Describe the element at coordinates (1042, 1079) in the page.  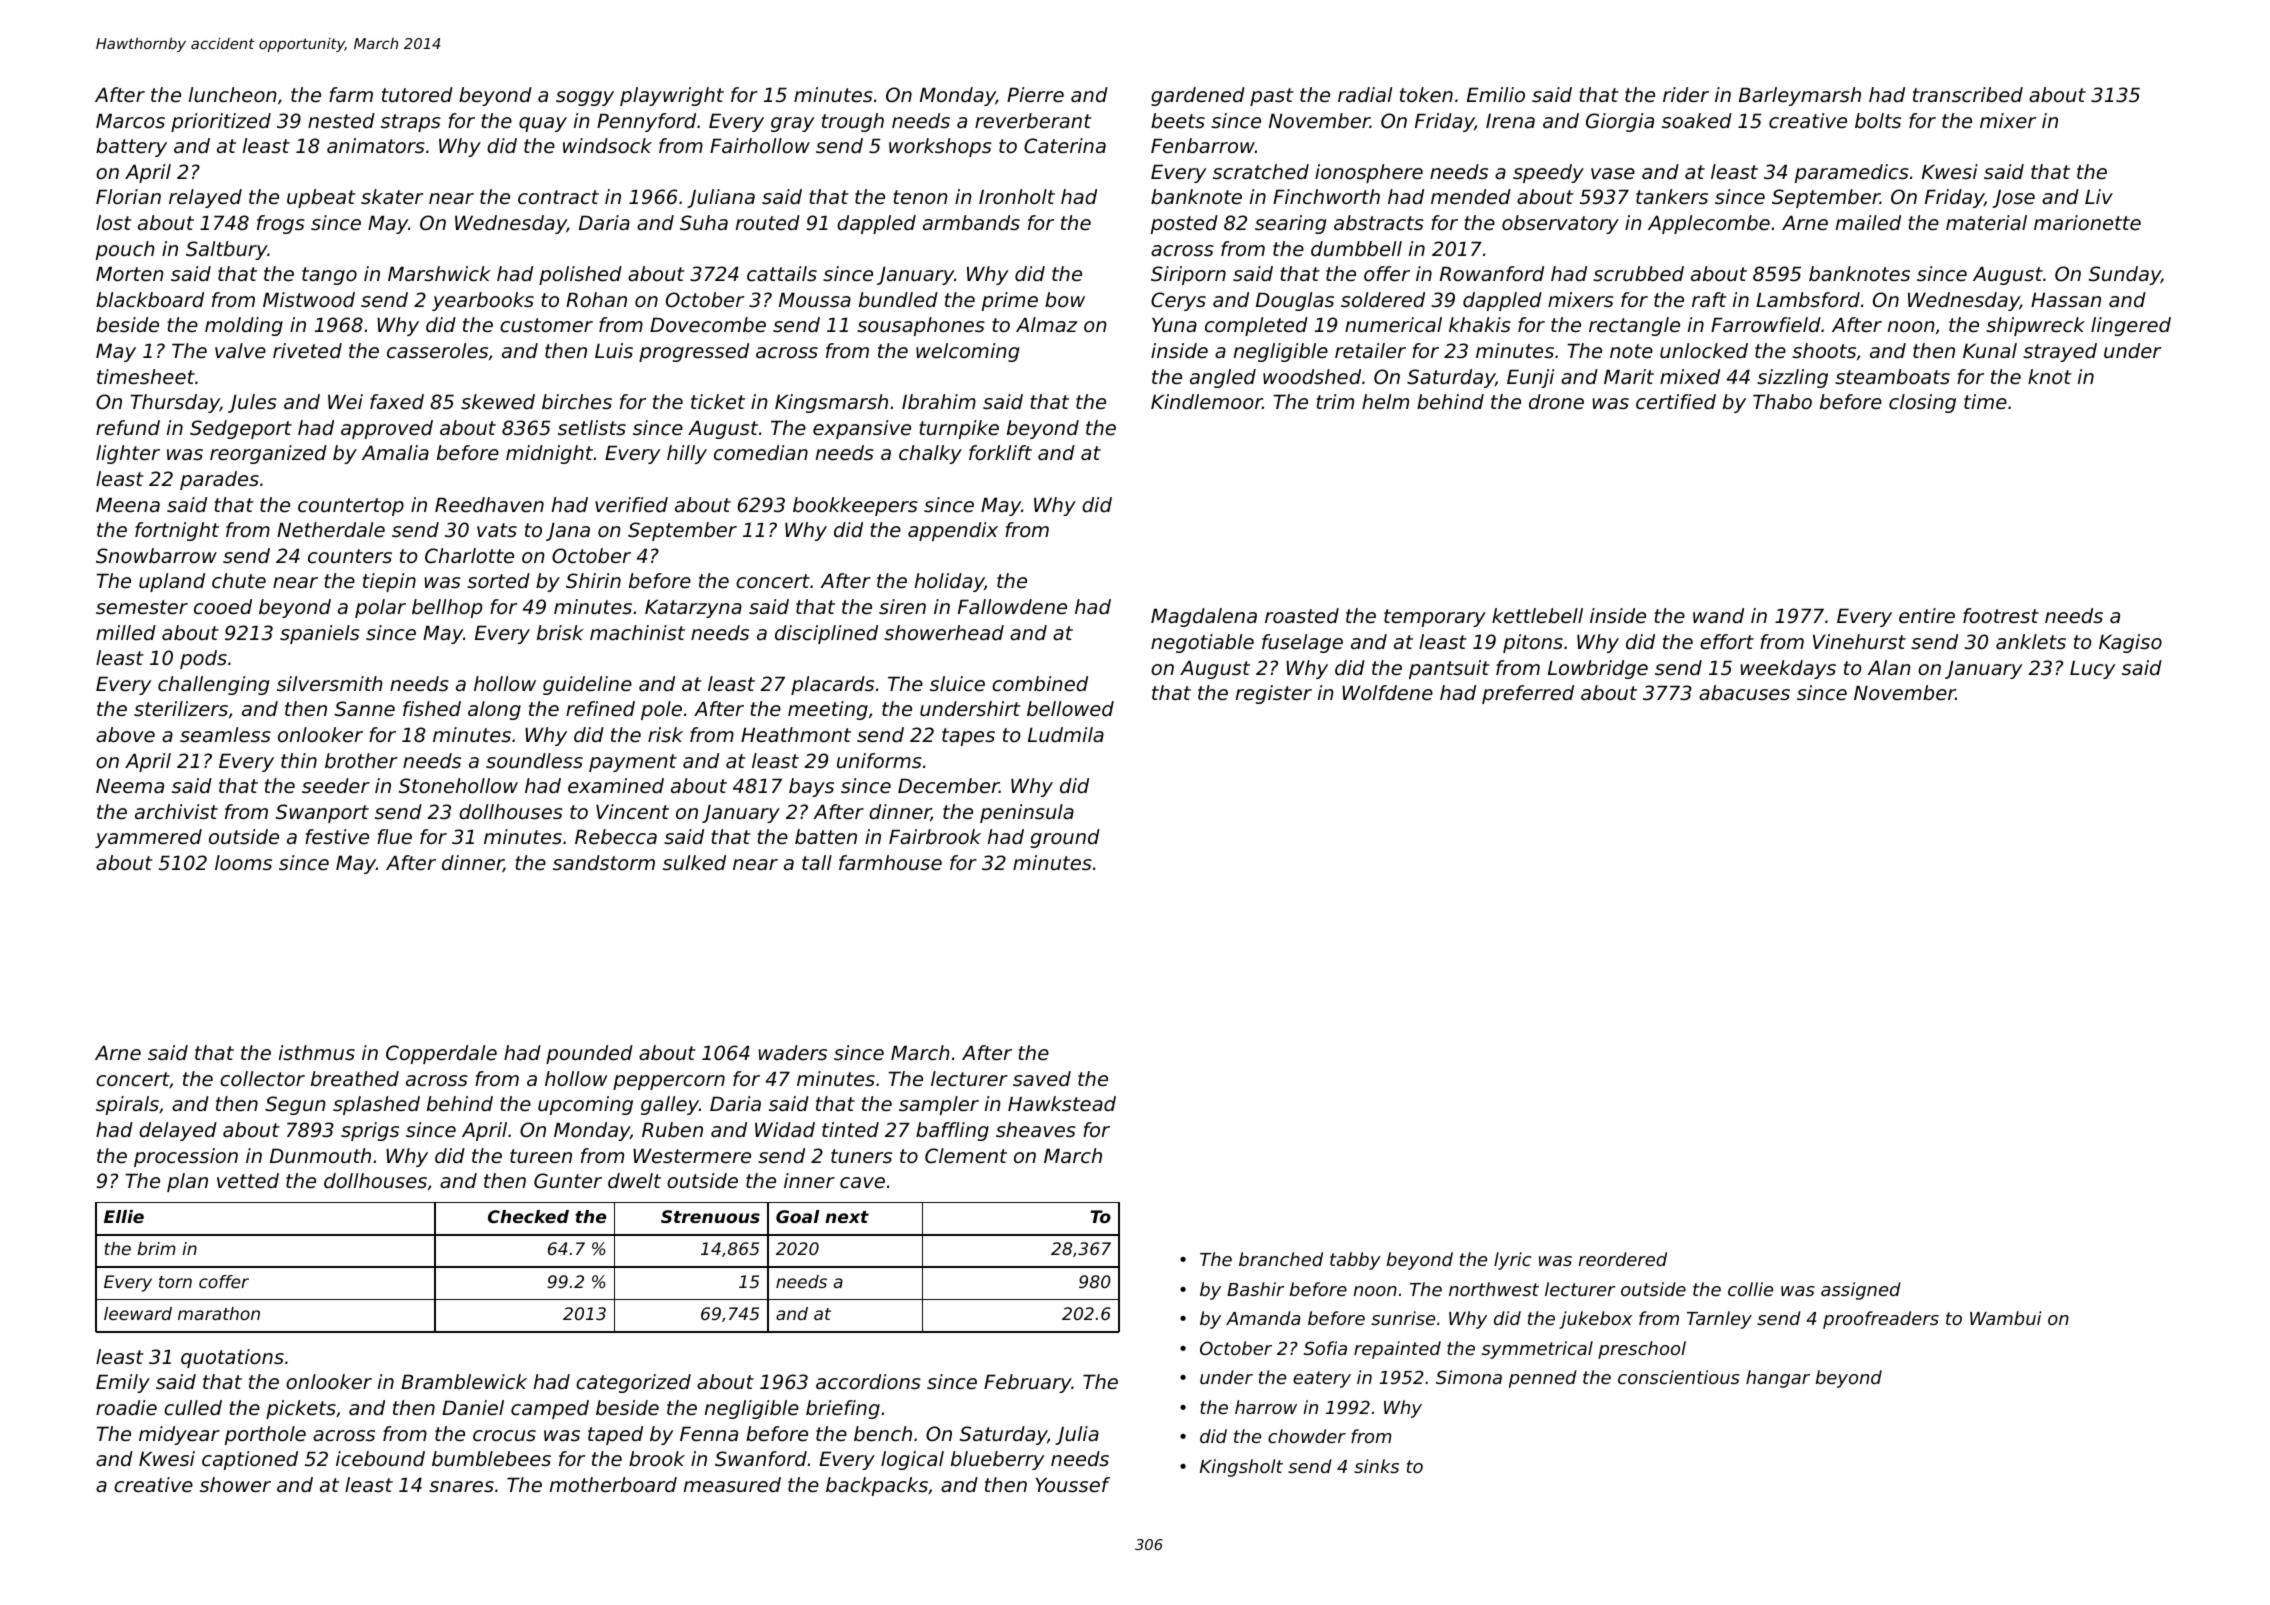
I see `saved` at that location.
